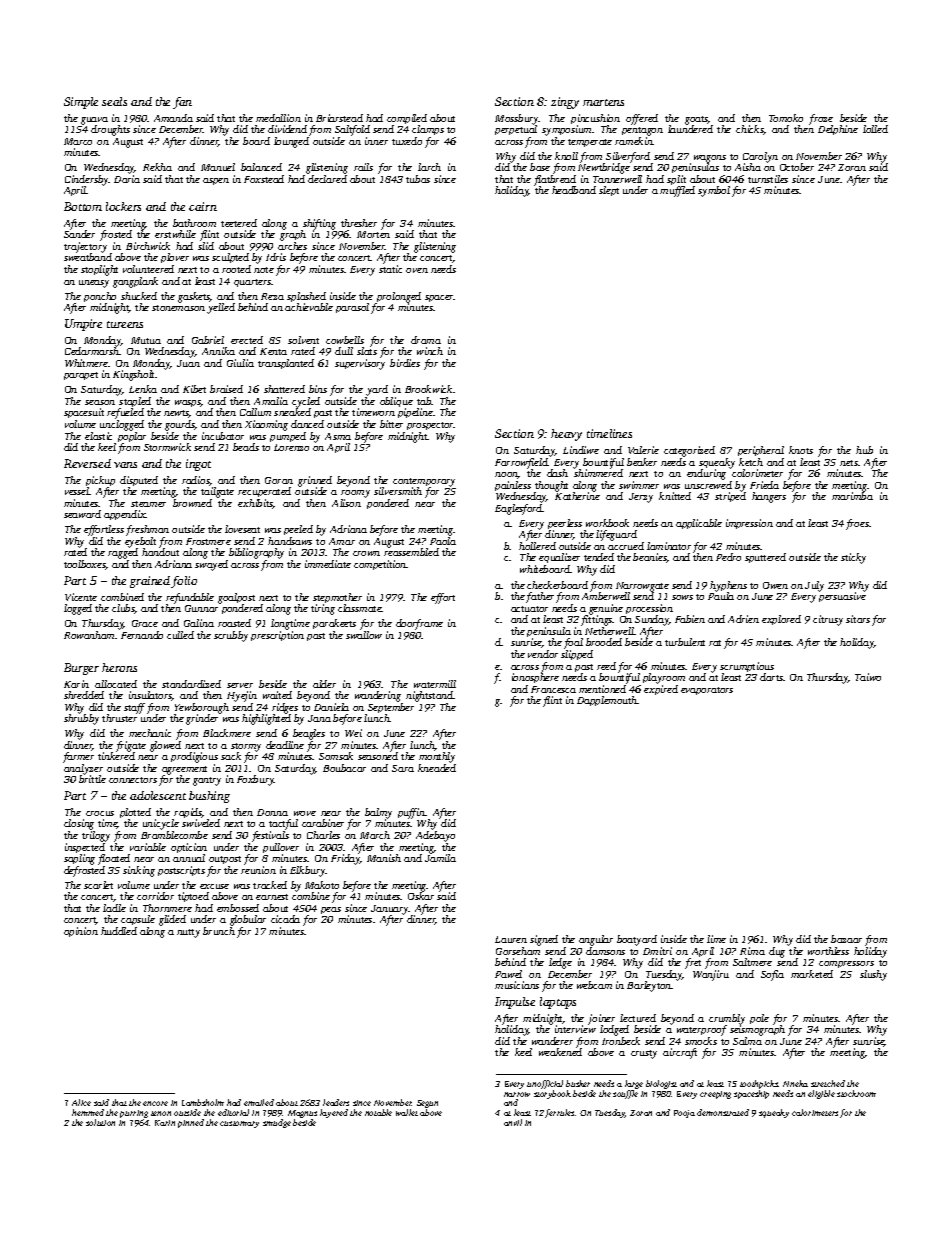 This page has width=952, height=1233. I want to click on applicable, so click(699, 524).
